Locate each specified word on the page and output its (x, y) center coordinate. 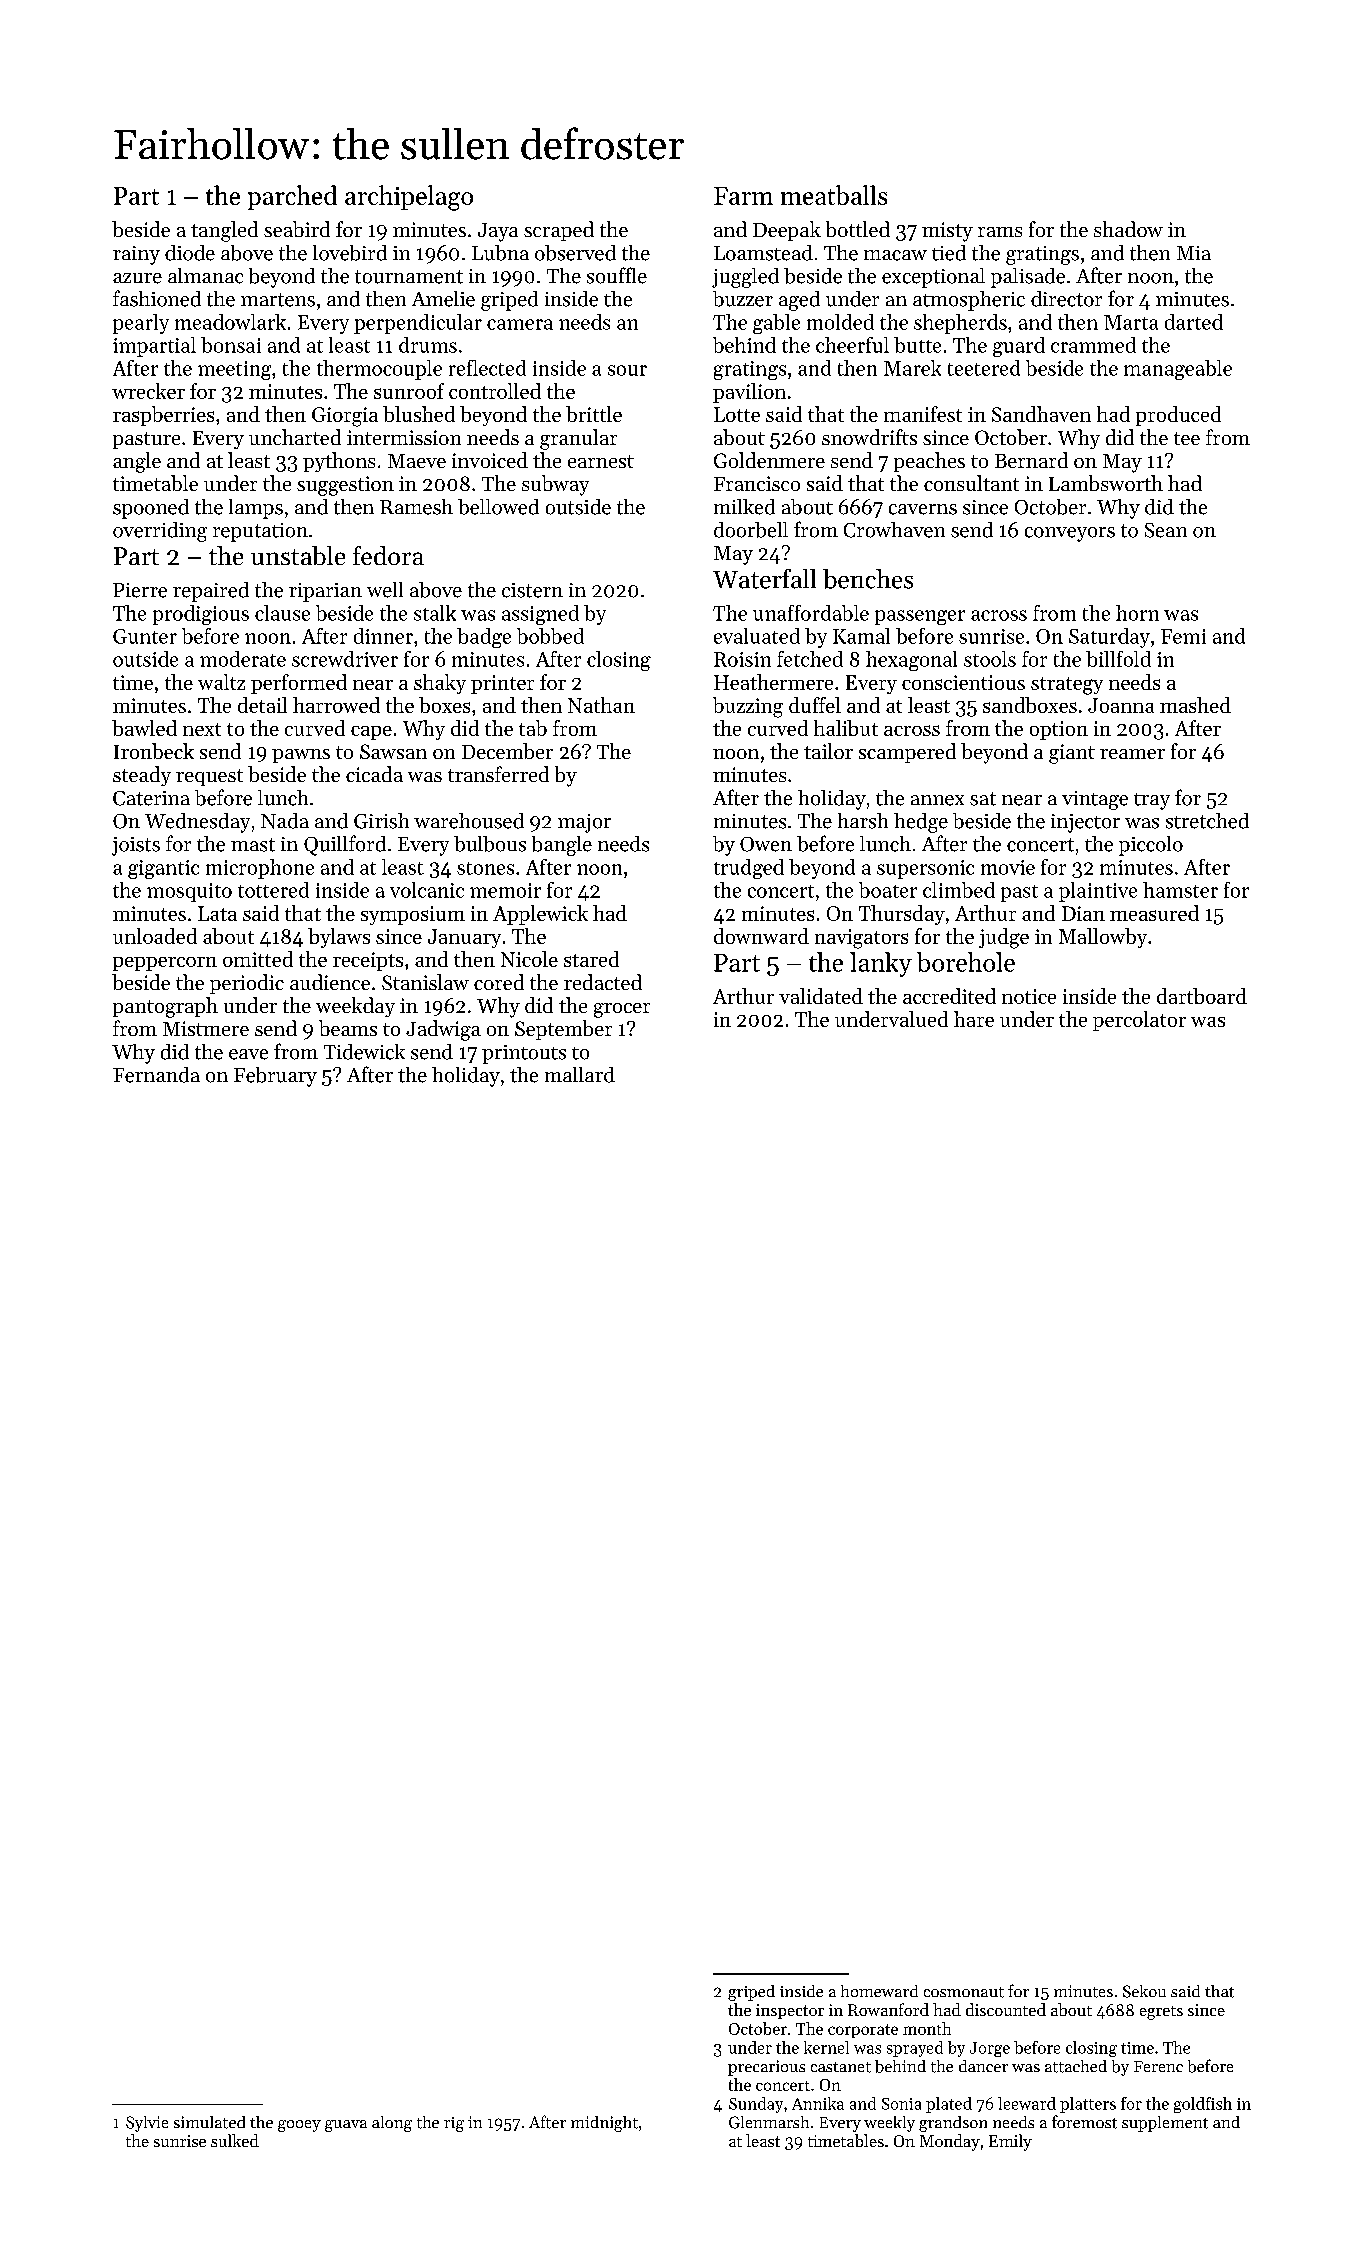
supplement (1165, 2124)
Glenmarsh (769, 2122)
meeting (234, 370)
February (275, 1077)
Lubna (500, 253)
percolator (1139, 1021)
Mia (1194, 253)
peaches (929, 462)
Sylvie (147, 2124)
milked (744, 507)
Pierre (140, 590)
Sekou (1144, 1991)
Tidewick (364, 1052)
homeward (879, 1991)
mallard (580, 1075)
